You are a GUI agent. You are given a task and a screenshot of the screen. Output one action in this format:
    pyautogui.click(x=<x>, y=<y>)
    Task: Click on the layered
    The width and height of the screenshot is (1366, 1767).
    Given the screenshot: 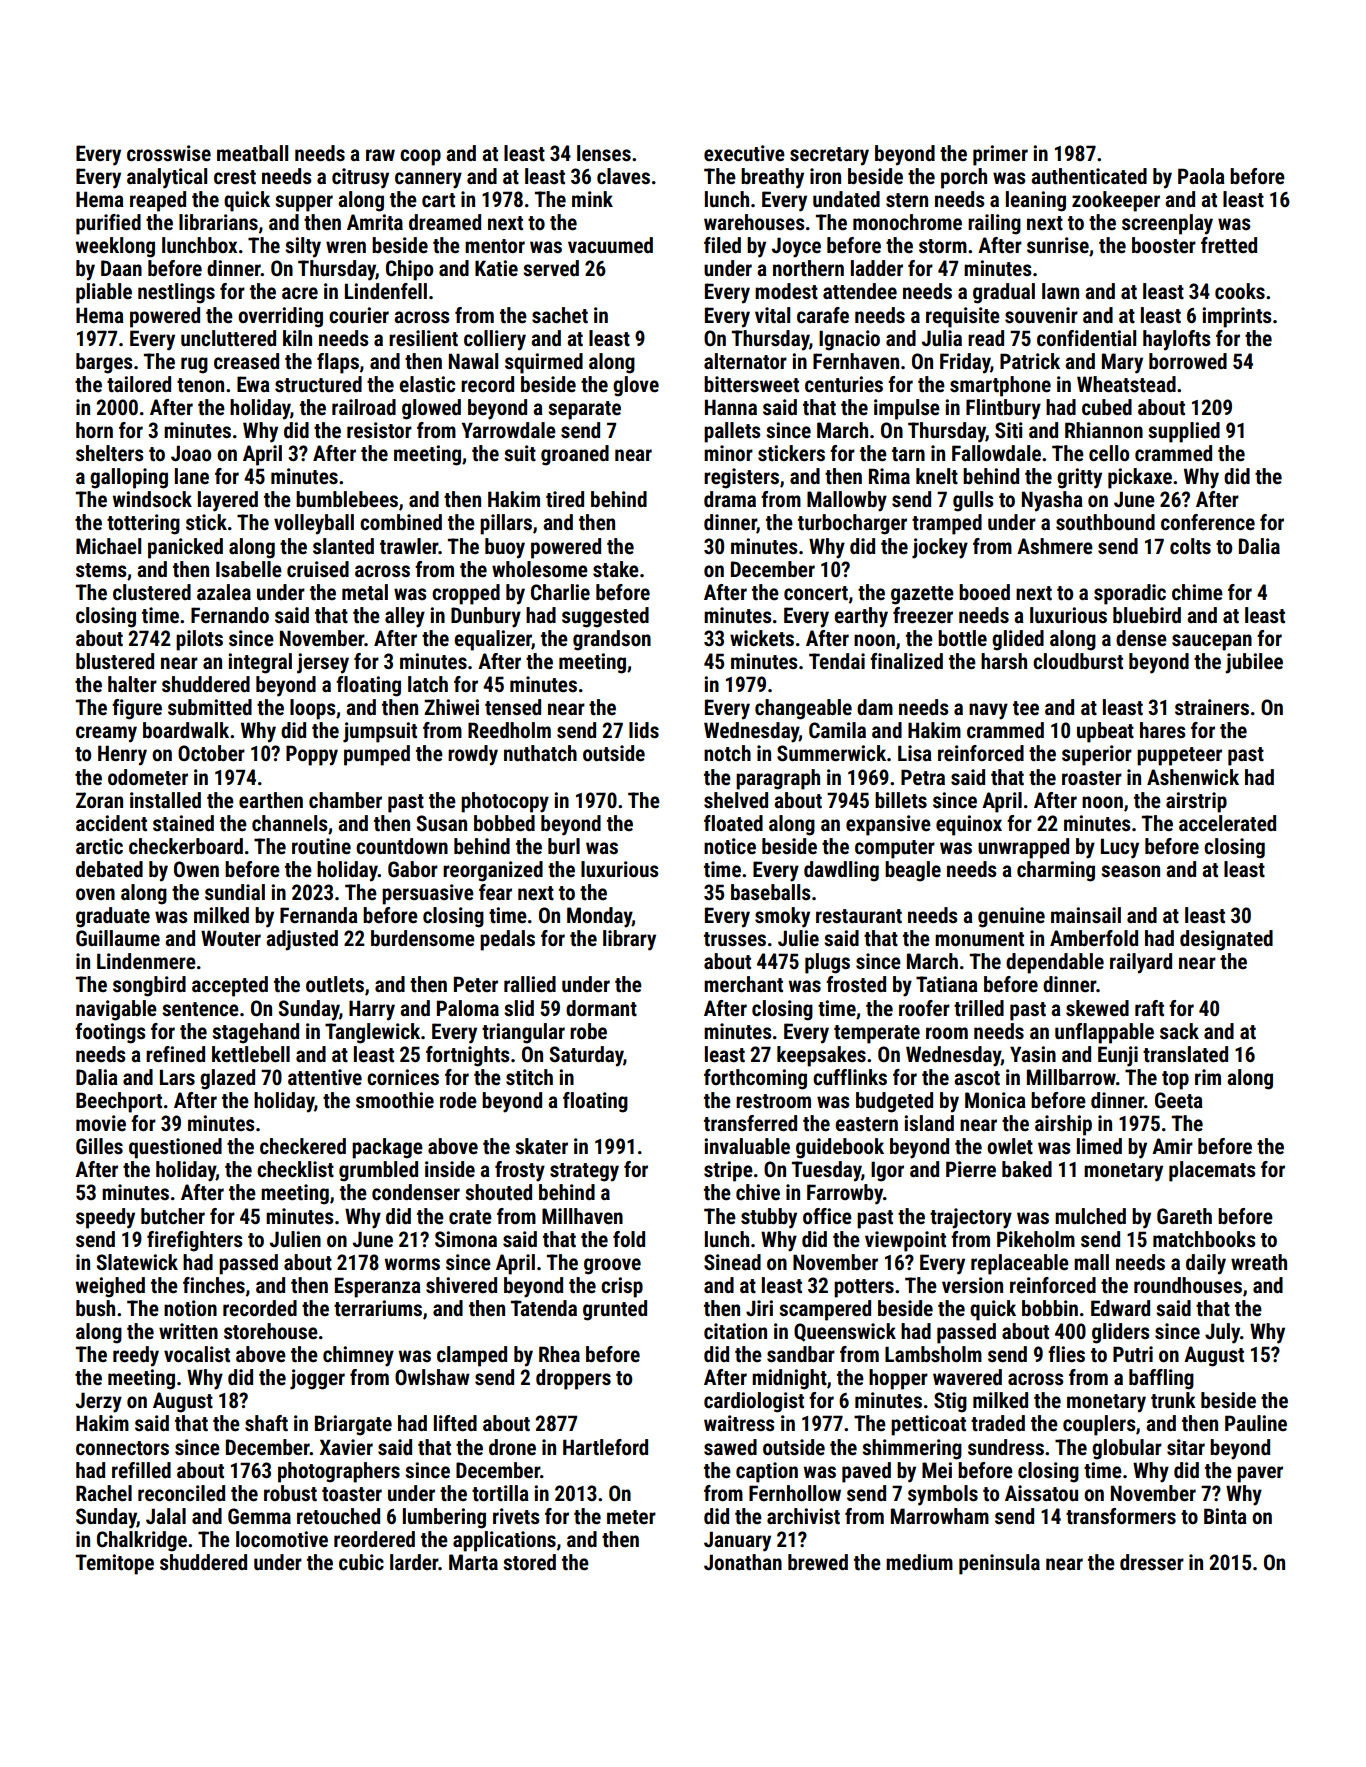 What is the action you would take?
    pyautogui.click(x=228, y=501)
